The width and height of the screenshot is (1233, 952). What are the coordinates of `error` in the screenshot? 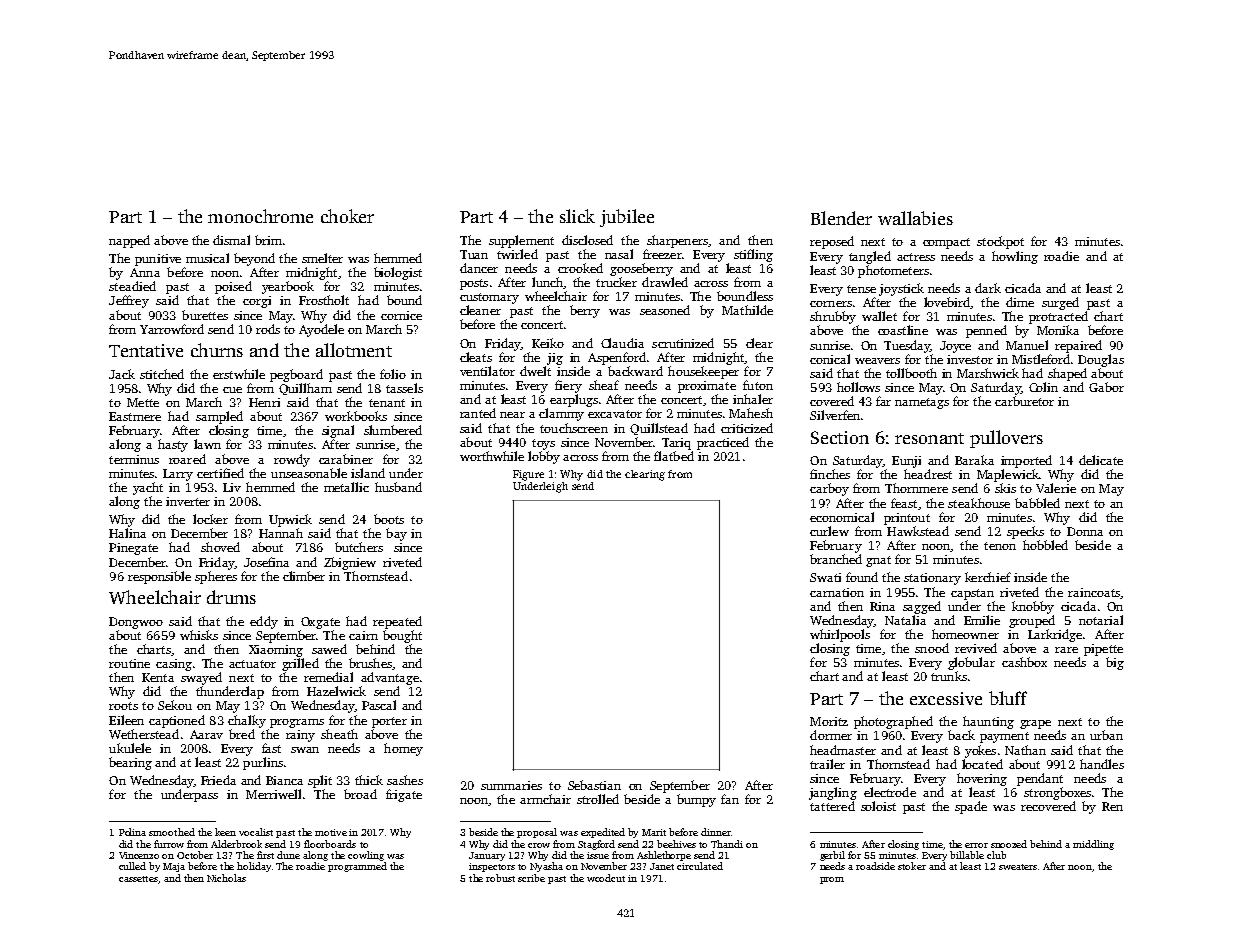 It's located at (976, 845).
